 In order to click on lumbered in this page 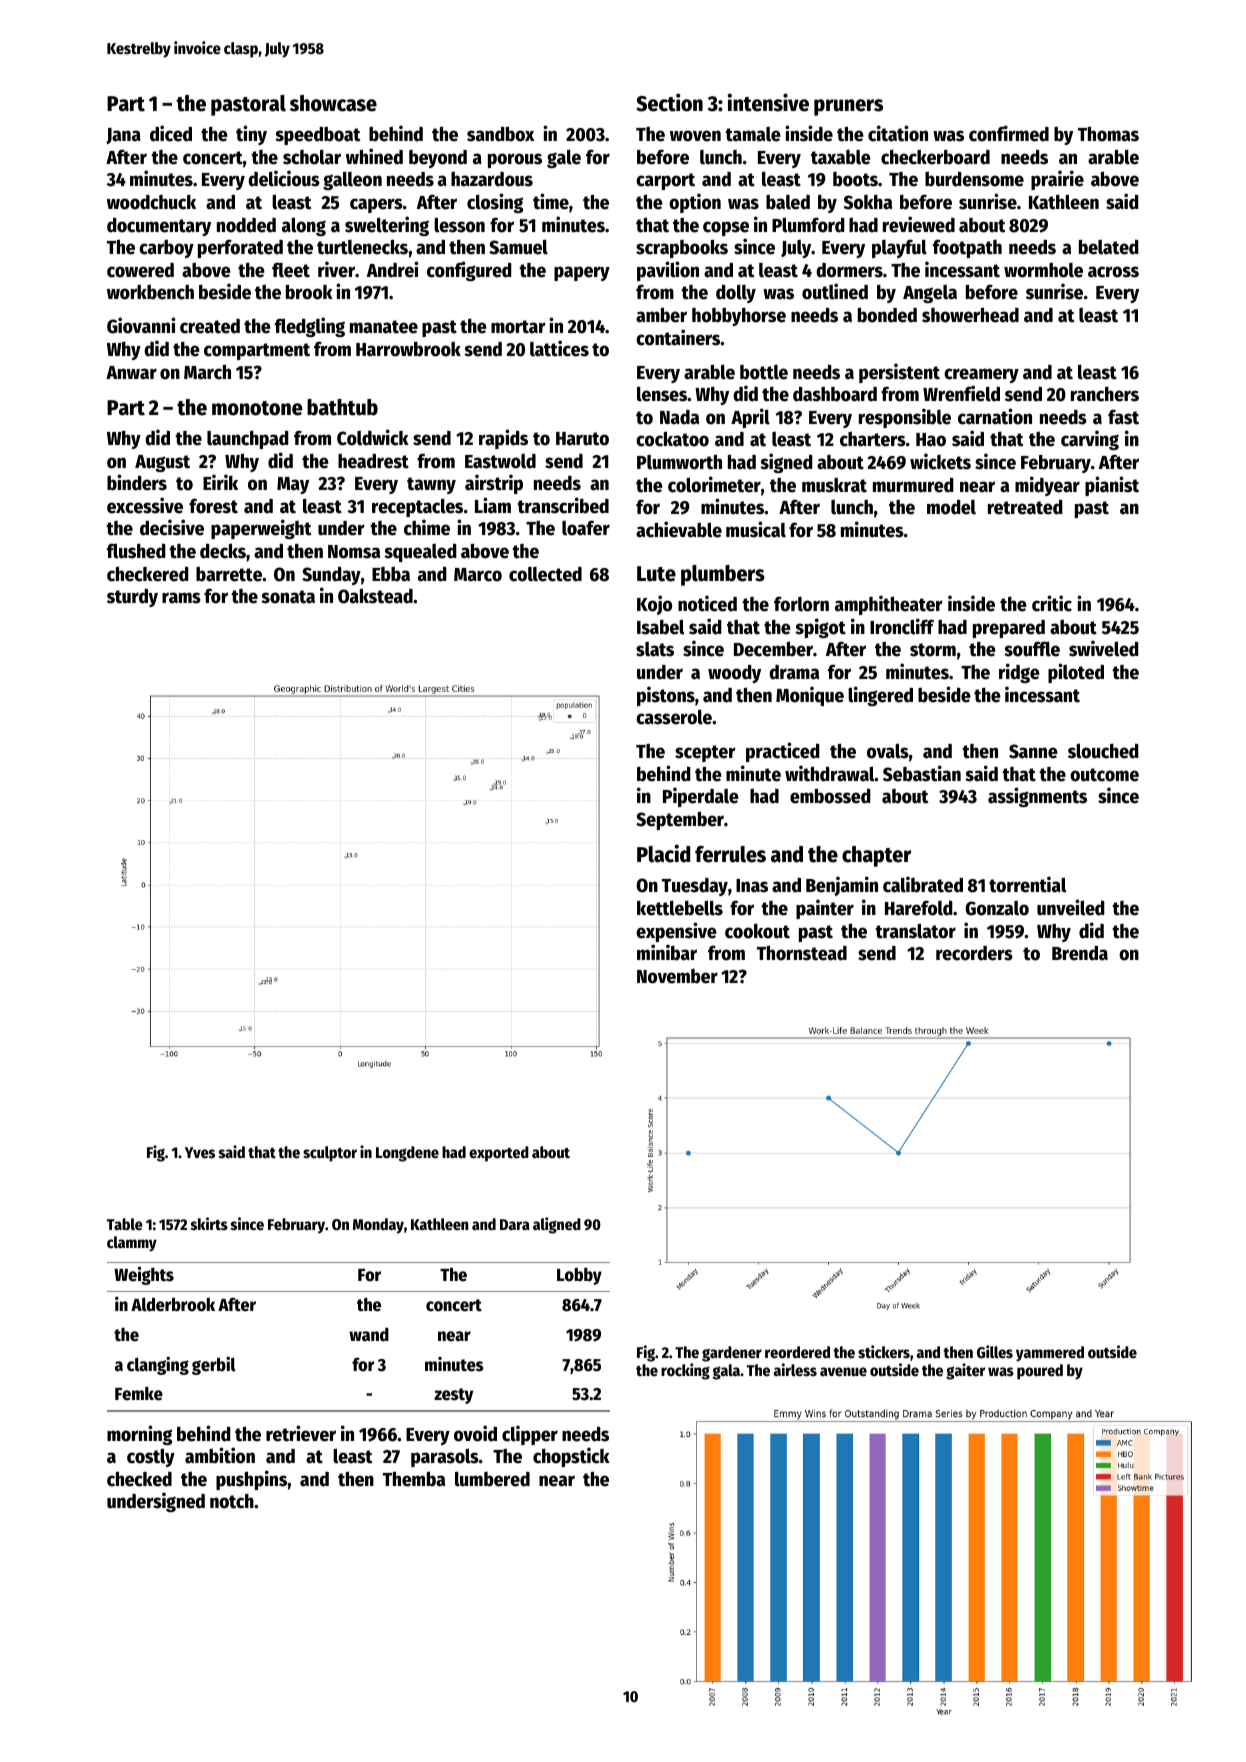, I will do `click(492, 1479)`.
